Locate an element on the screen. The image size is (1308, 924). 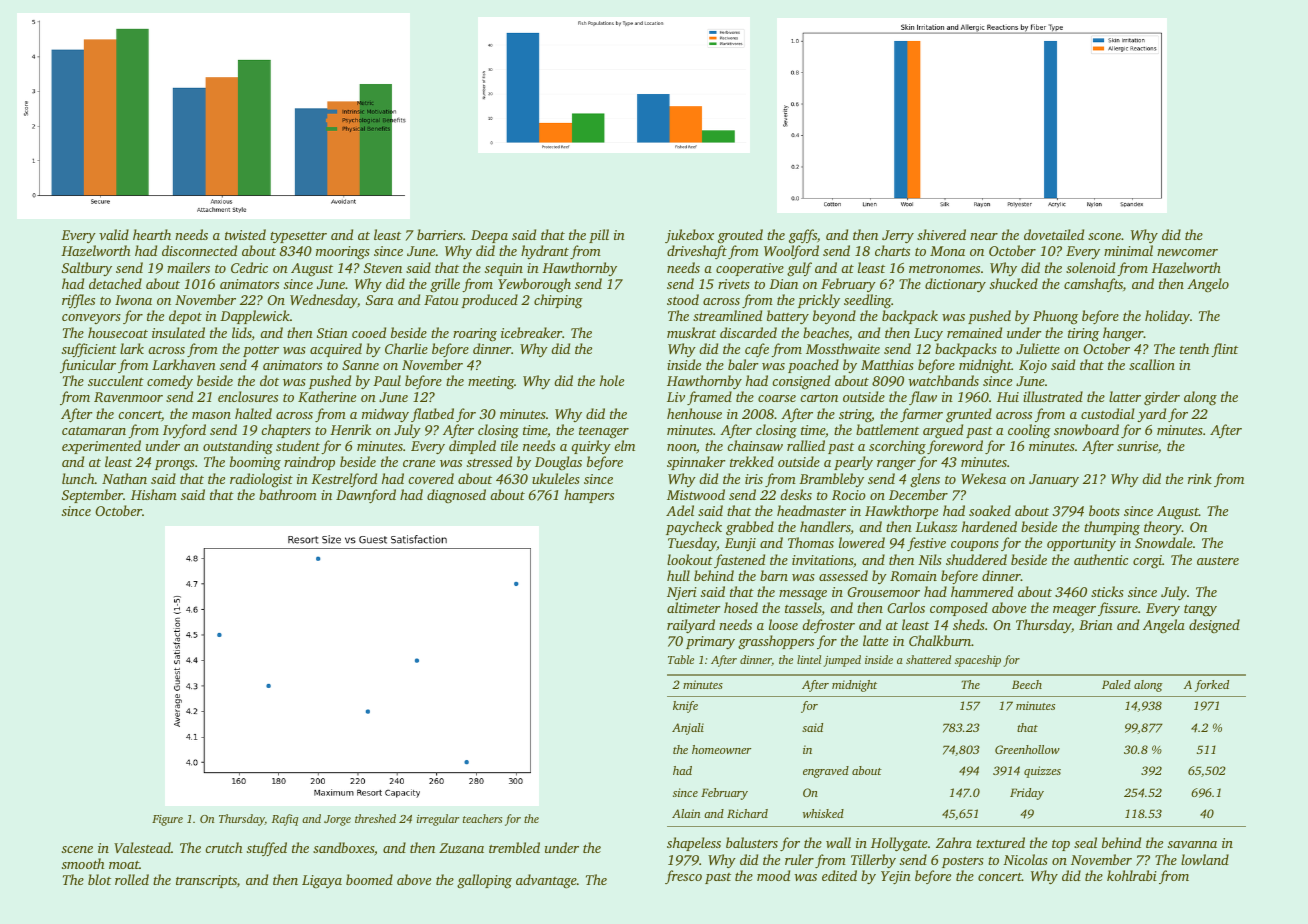
hampers is located at coordinates (589, 496).
